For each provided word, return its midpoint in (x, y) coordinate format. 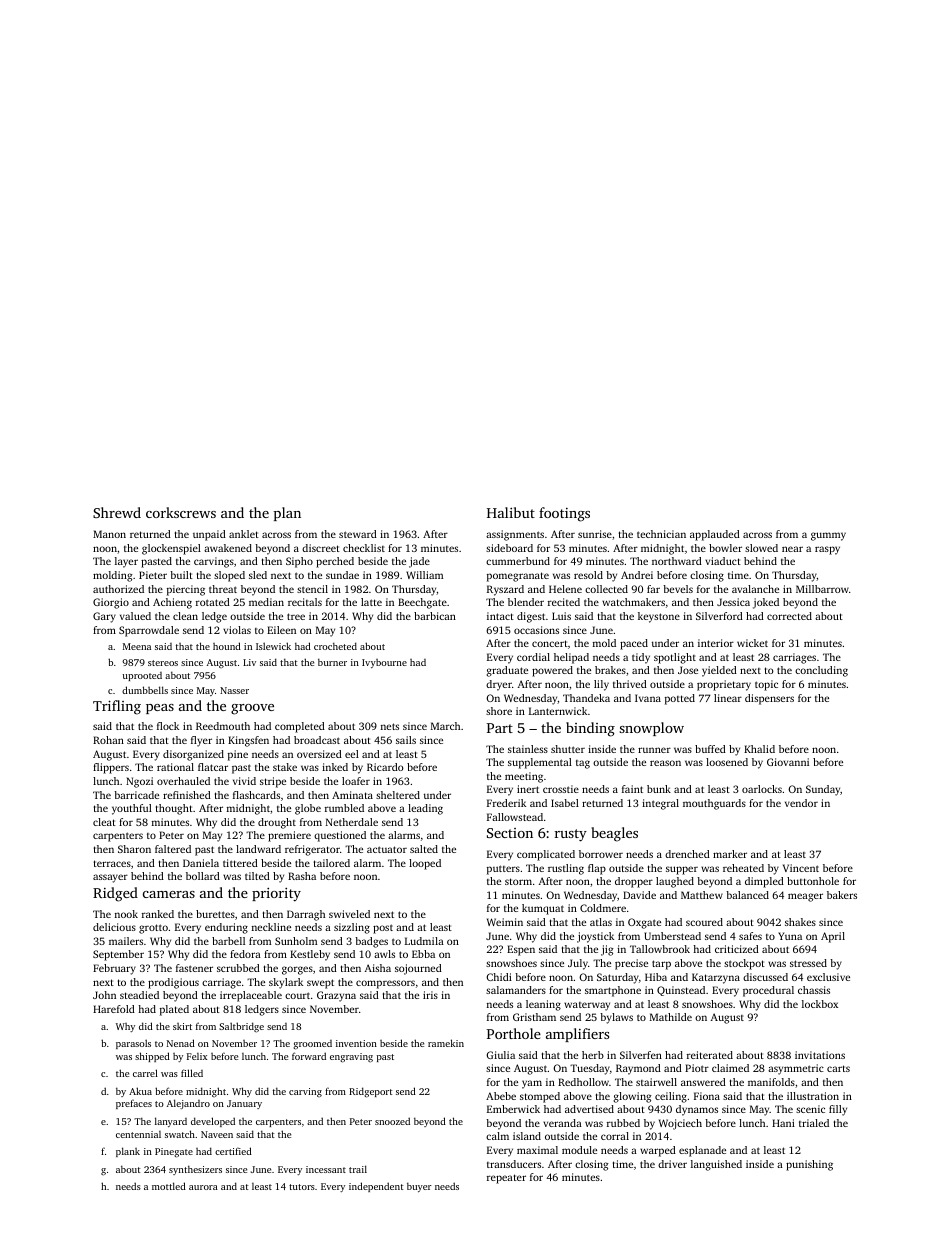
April (833, 937)
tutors (302, 1187)
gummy (828, 536)
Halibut (511, 512)
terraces (112, 863)
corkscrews (181, 512)
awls (384, 954)
